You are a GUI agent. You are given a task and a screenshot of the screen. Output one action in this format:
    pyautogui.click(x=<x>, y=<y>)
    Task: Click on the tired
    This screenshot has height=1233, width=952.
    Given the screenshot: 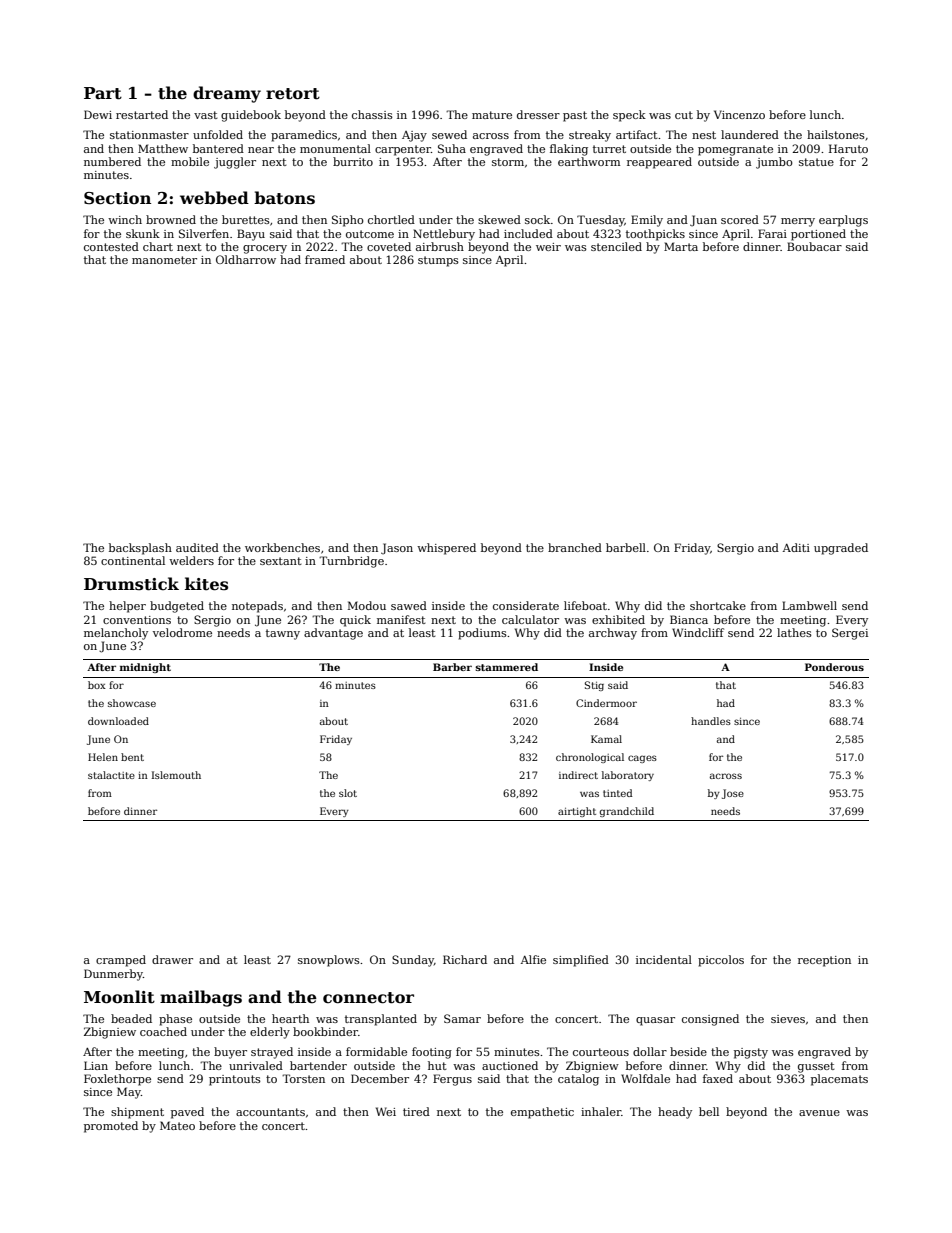 What is the action you would take?
    pyautogui.click(x=416, y=1111)
